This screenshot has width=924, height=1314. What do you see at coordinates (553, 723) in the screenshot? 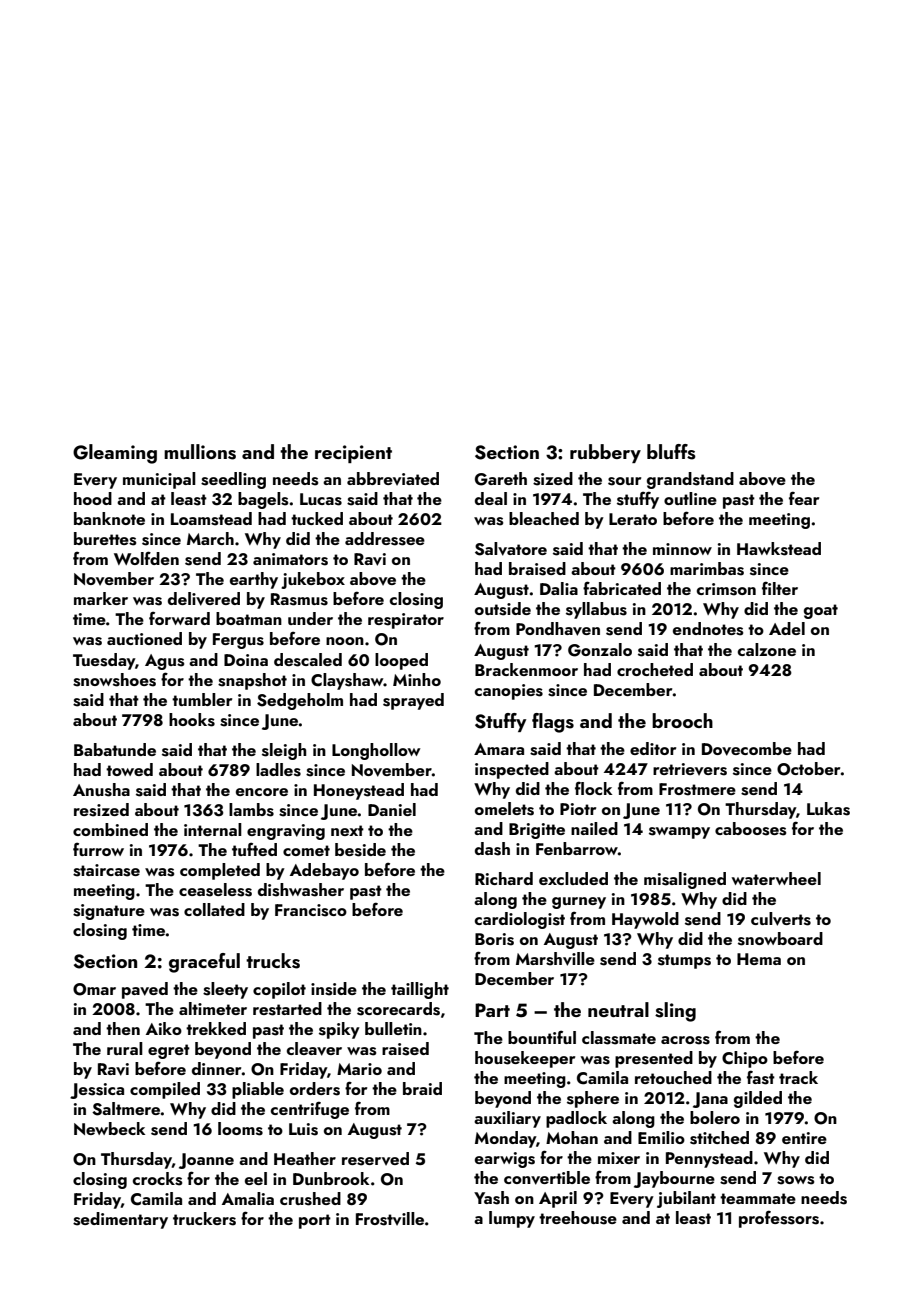
I see `flags` at bounding box center [553, 723].
